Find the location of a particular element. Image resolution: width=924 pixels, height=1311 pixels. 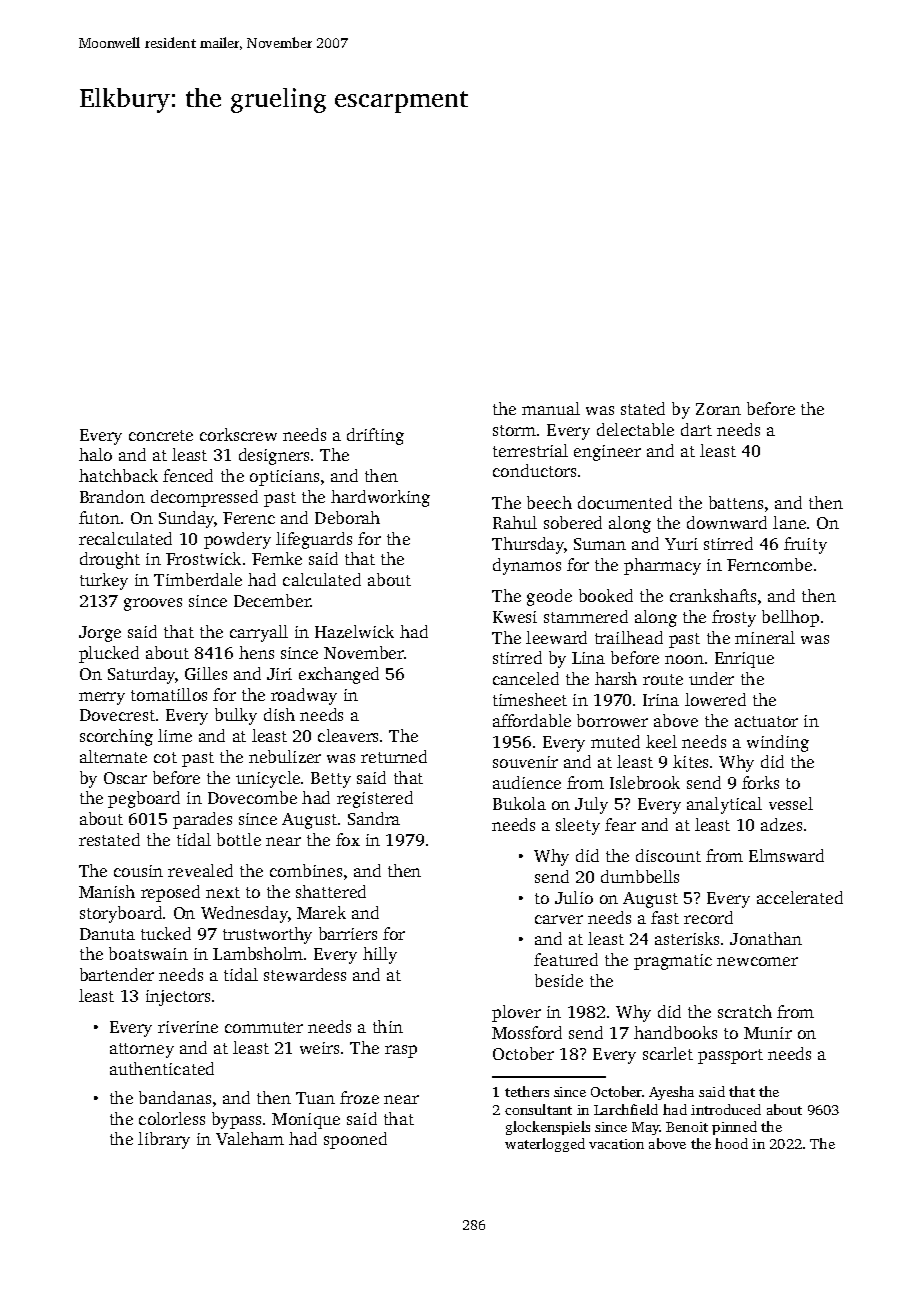

colorless is located at coordinates (172, 1118).
